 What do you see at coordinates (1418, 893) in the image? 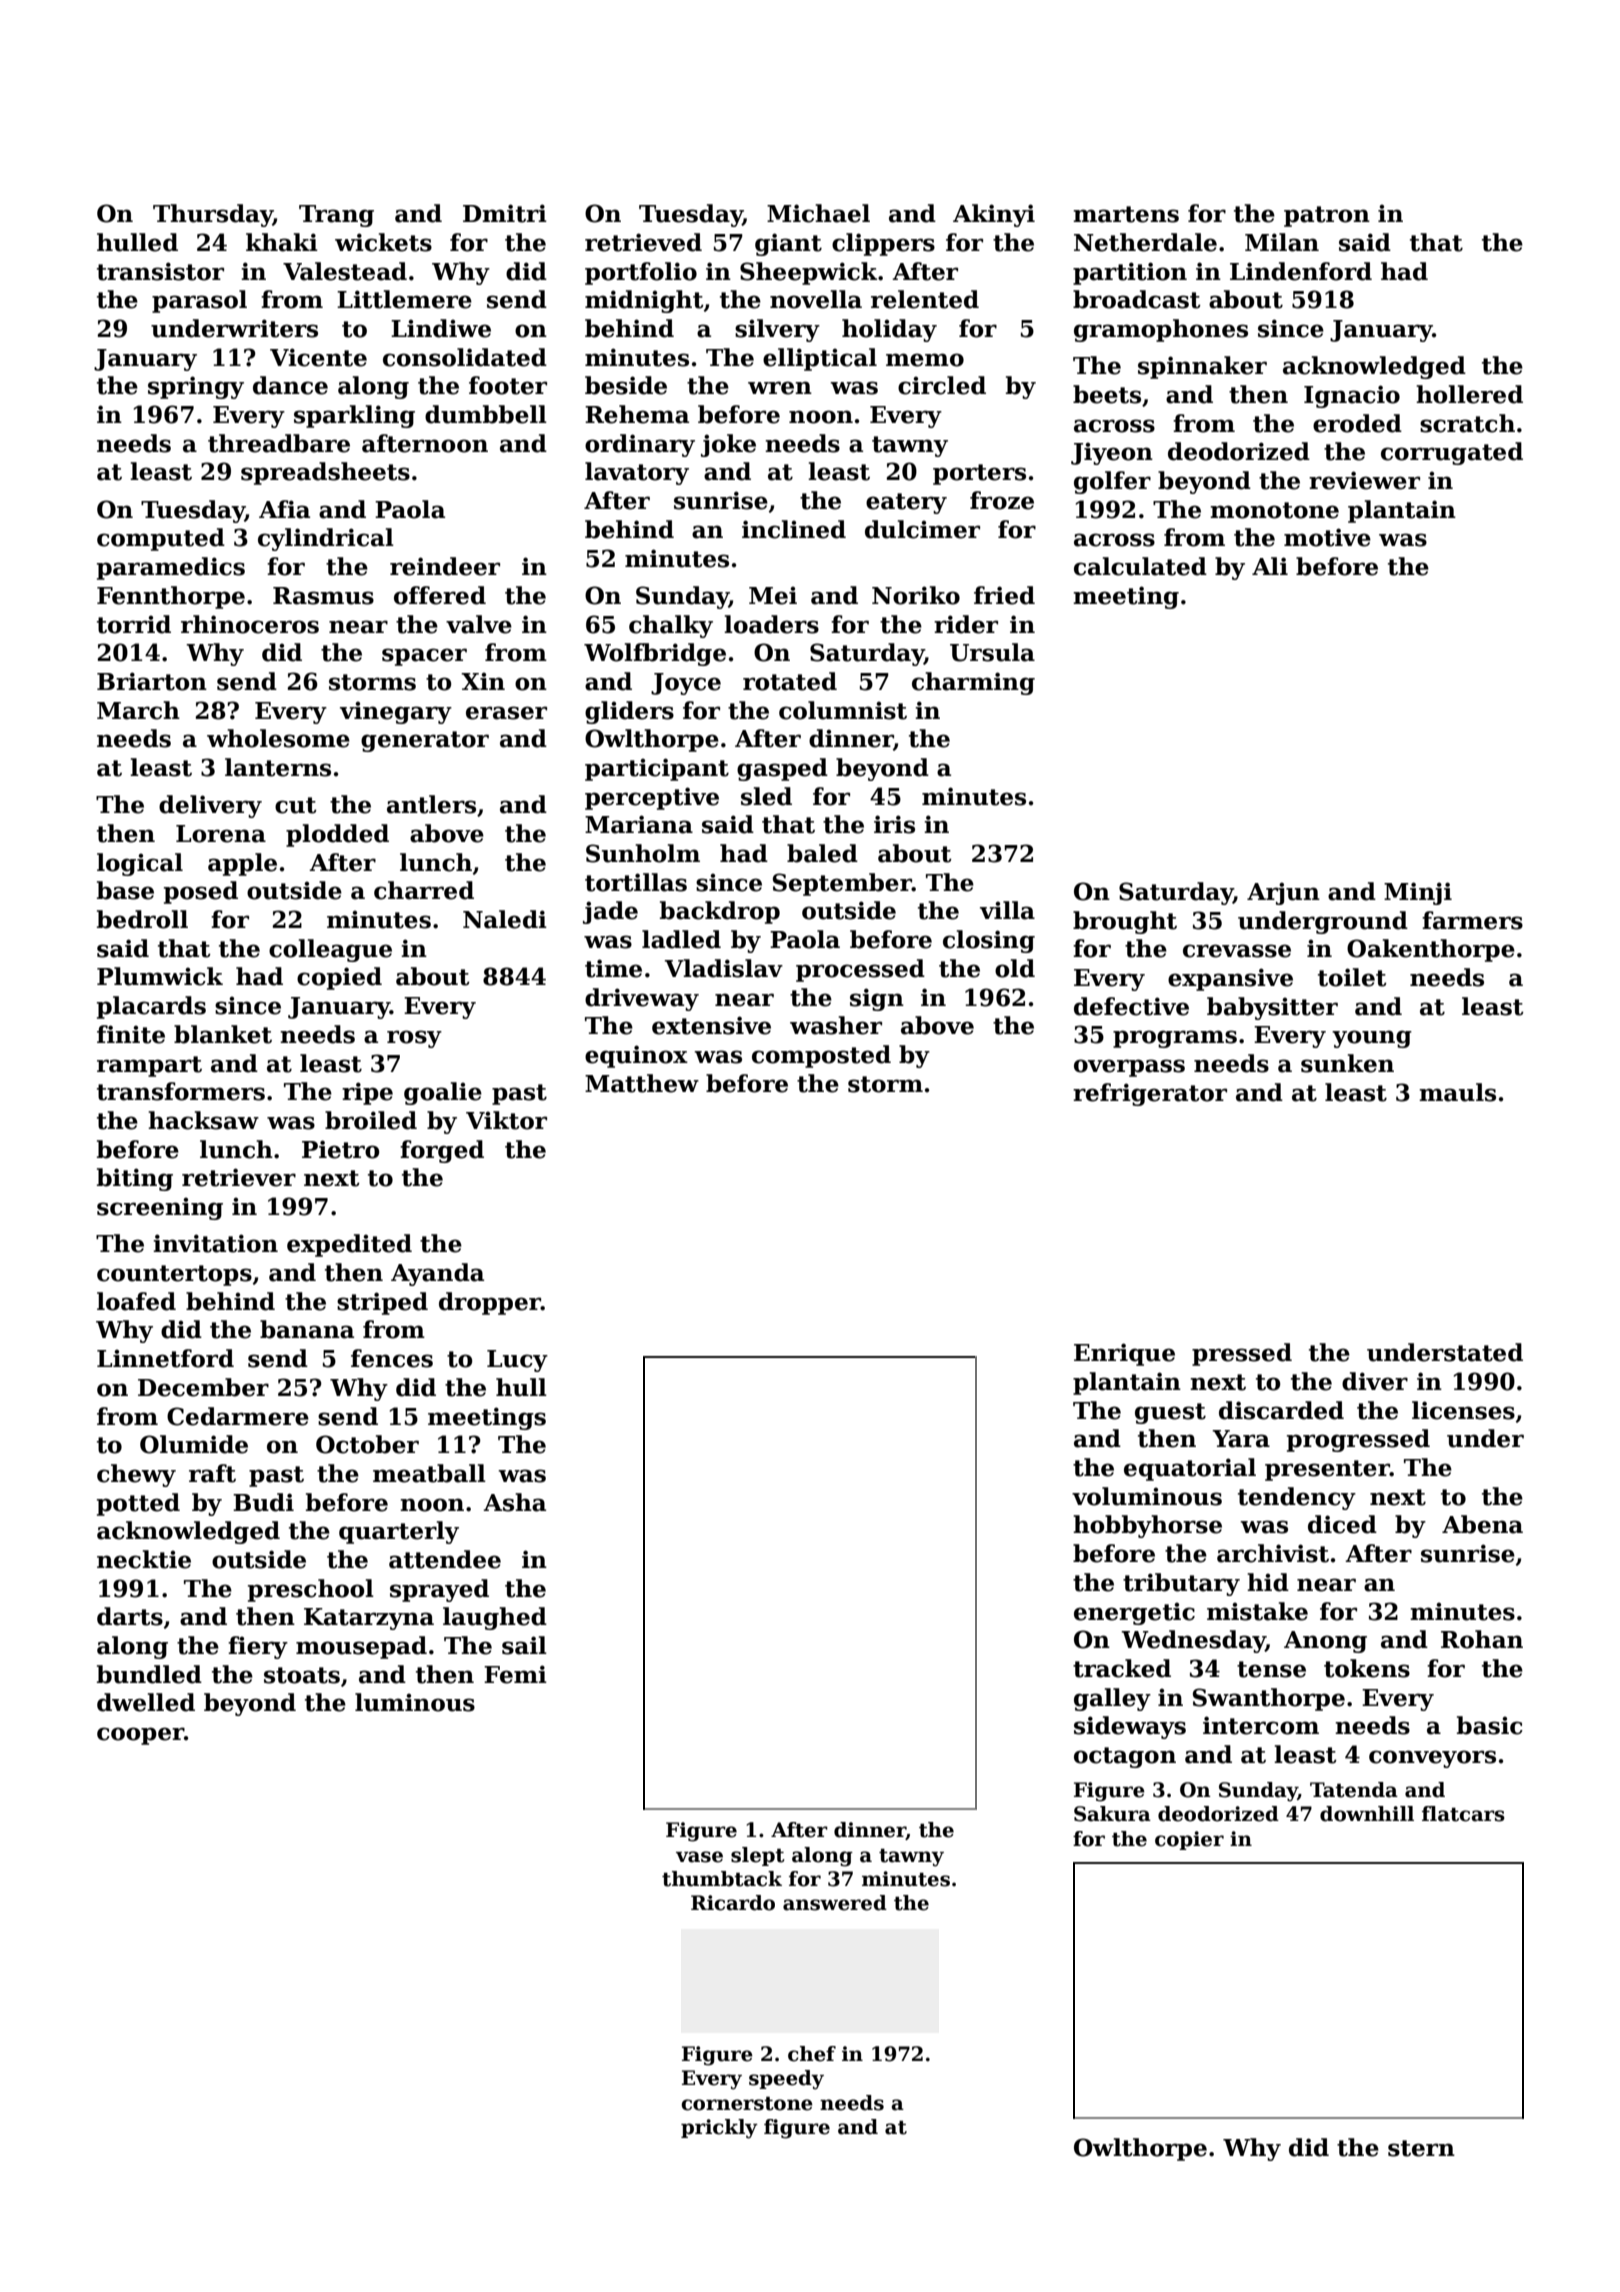
I see `Minji` at bounding box center [1418, 893].
